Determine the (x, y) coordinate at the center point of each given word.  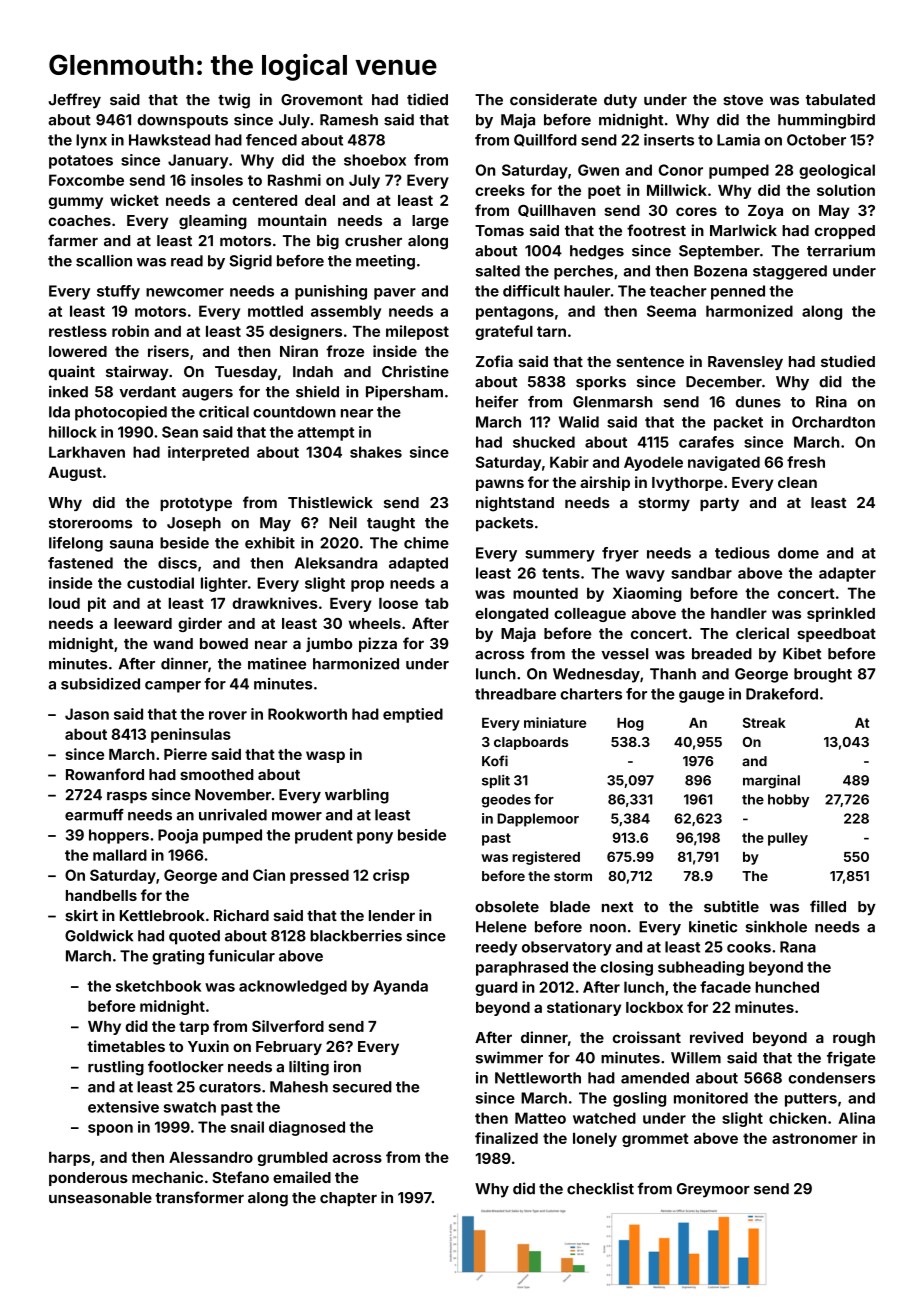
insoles (217, 180)
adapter (847, 574)
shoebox (375, 160)
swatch (189, 1107)
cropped (845, 232)
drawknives (275, 603)
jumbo (329, 644)
